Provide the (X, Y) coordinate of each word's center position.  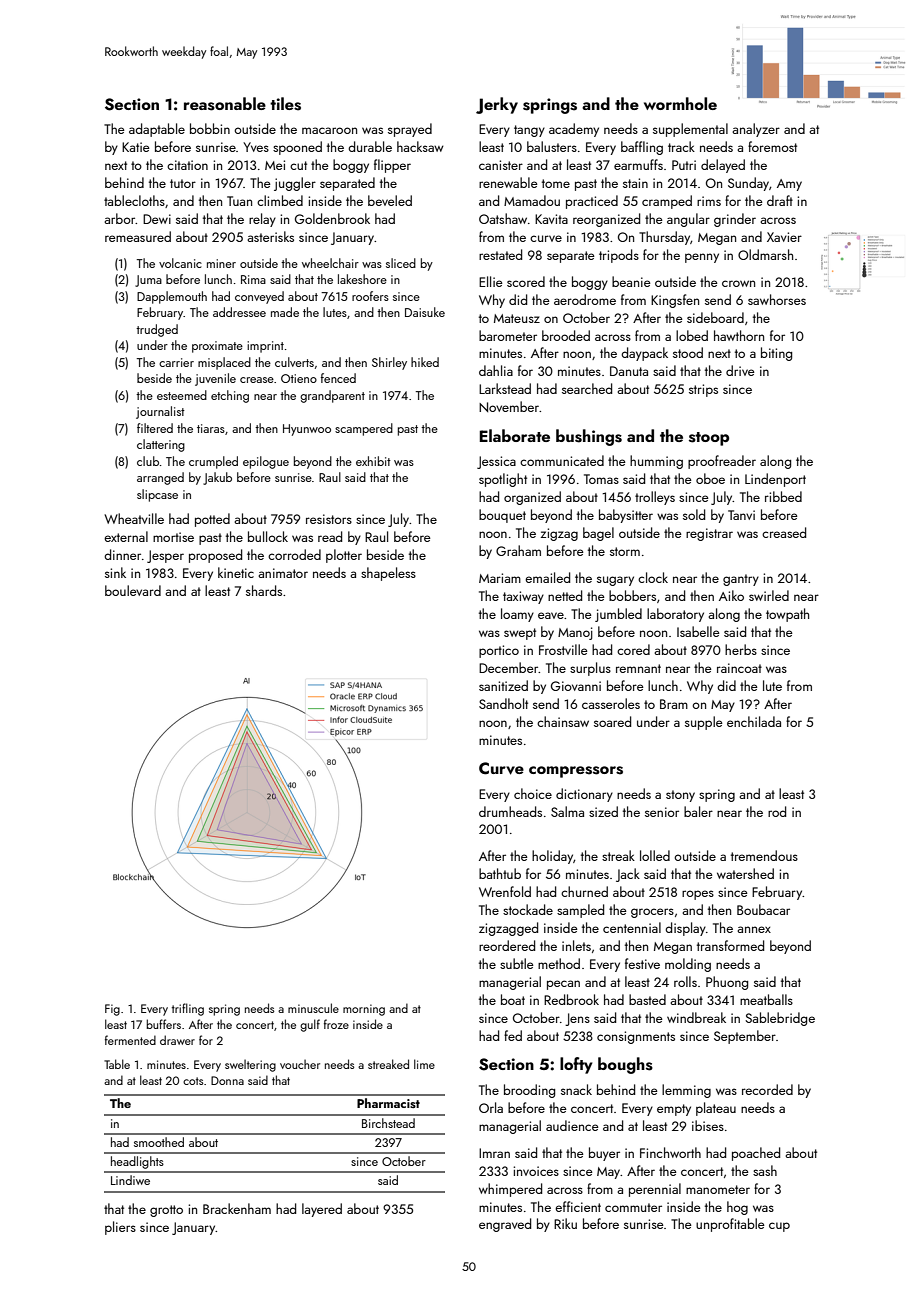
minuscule (313, 1008)
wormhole (680, 103)
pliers (120, 1228)
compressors (576, 772)
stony (680, 796)
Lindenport (775, 480)
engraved (505, 1225)
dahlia (496, 370)
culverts (294, 362)
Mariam (500, 578)
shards (264, 590)
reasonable (225, 104)
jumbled (618, 615)
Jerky (497, 105)
